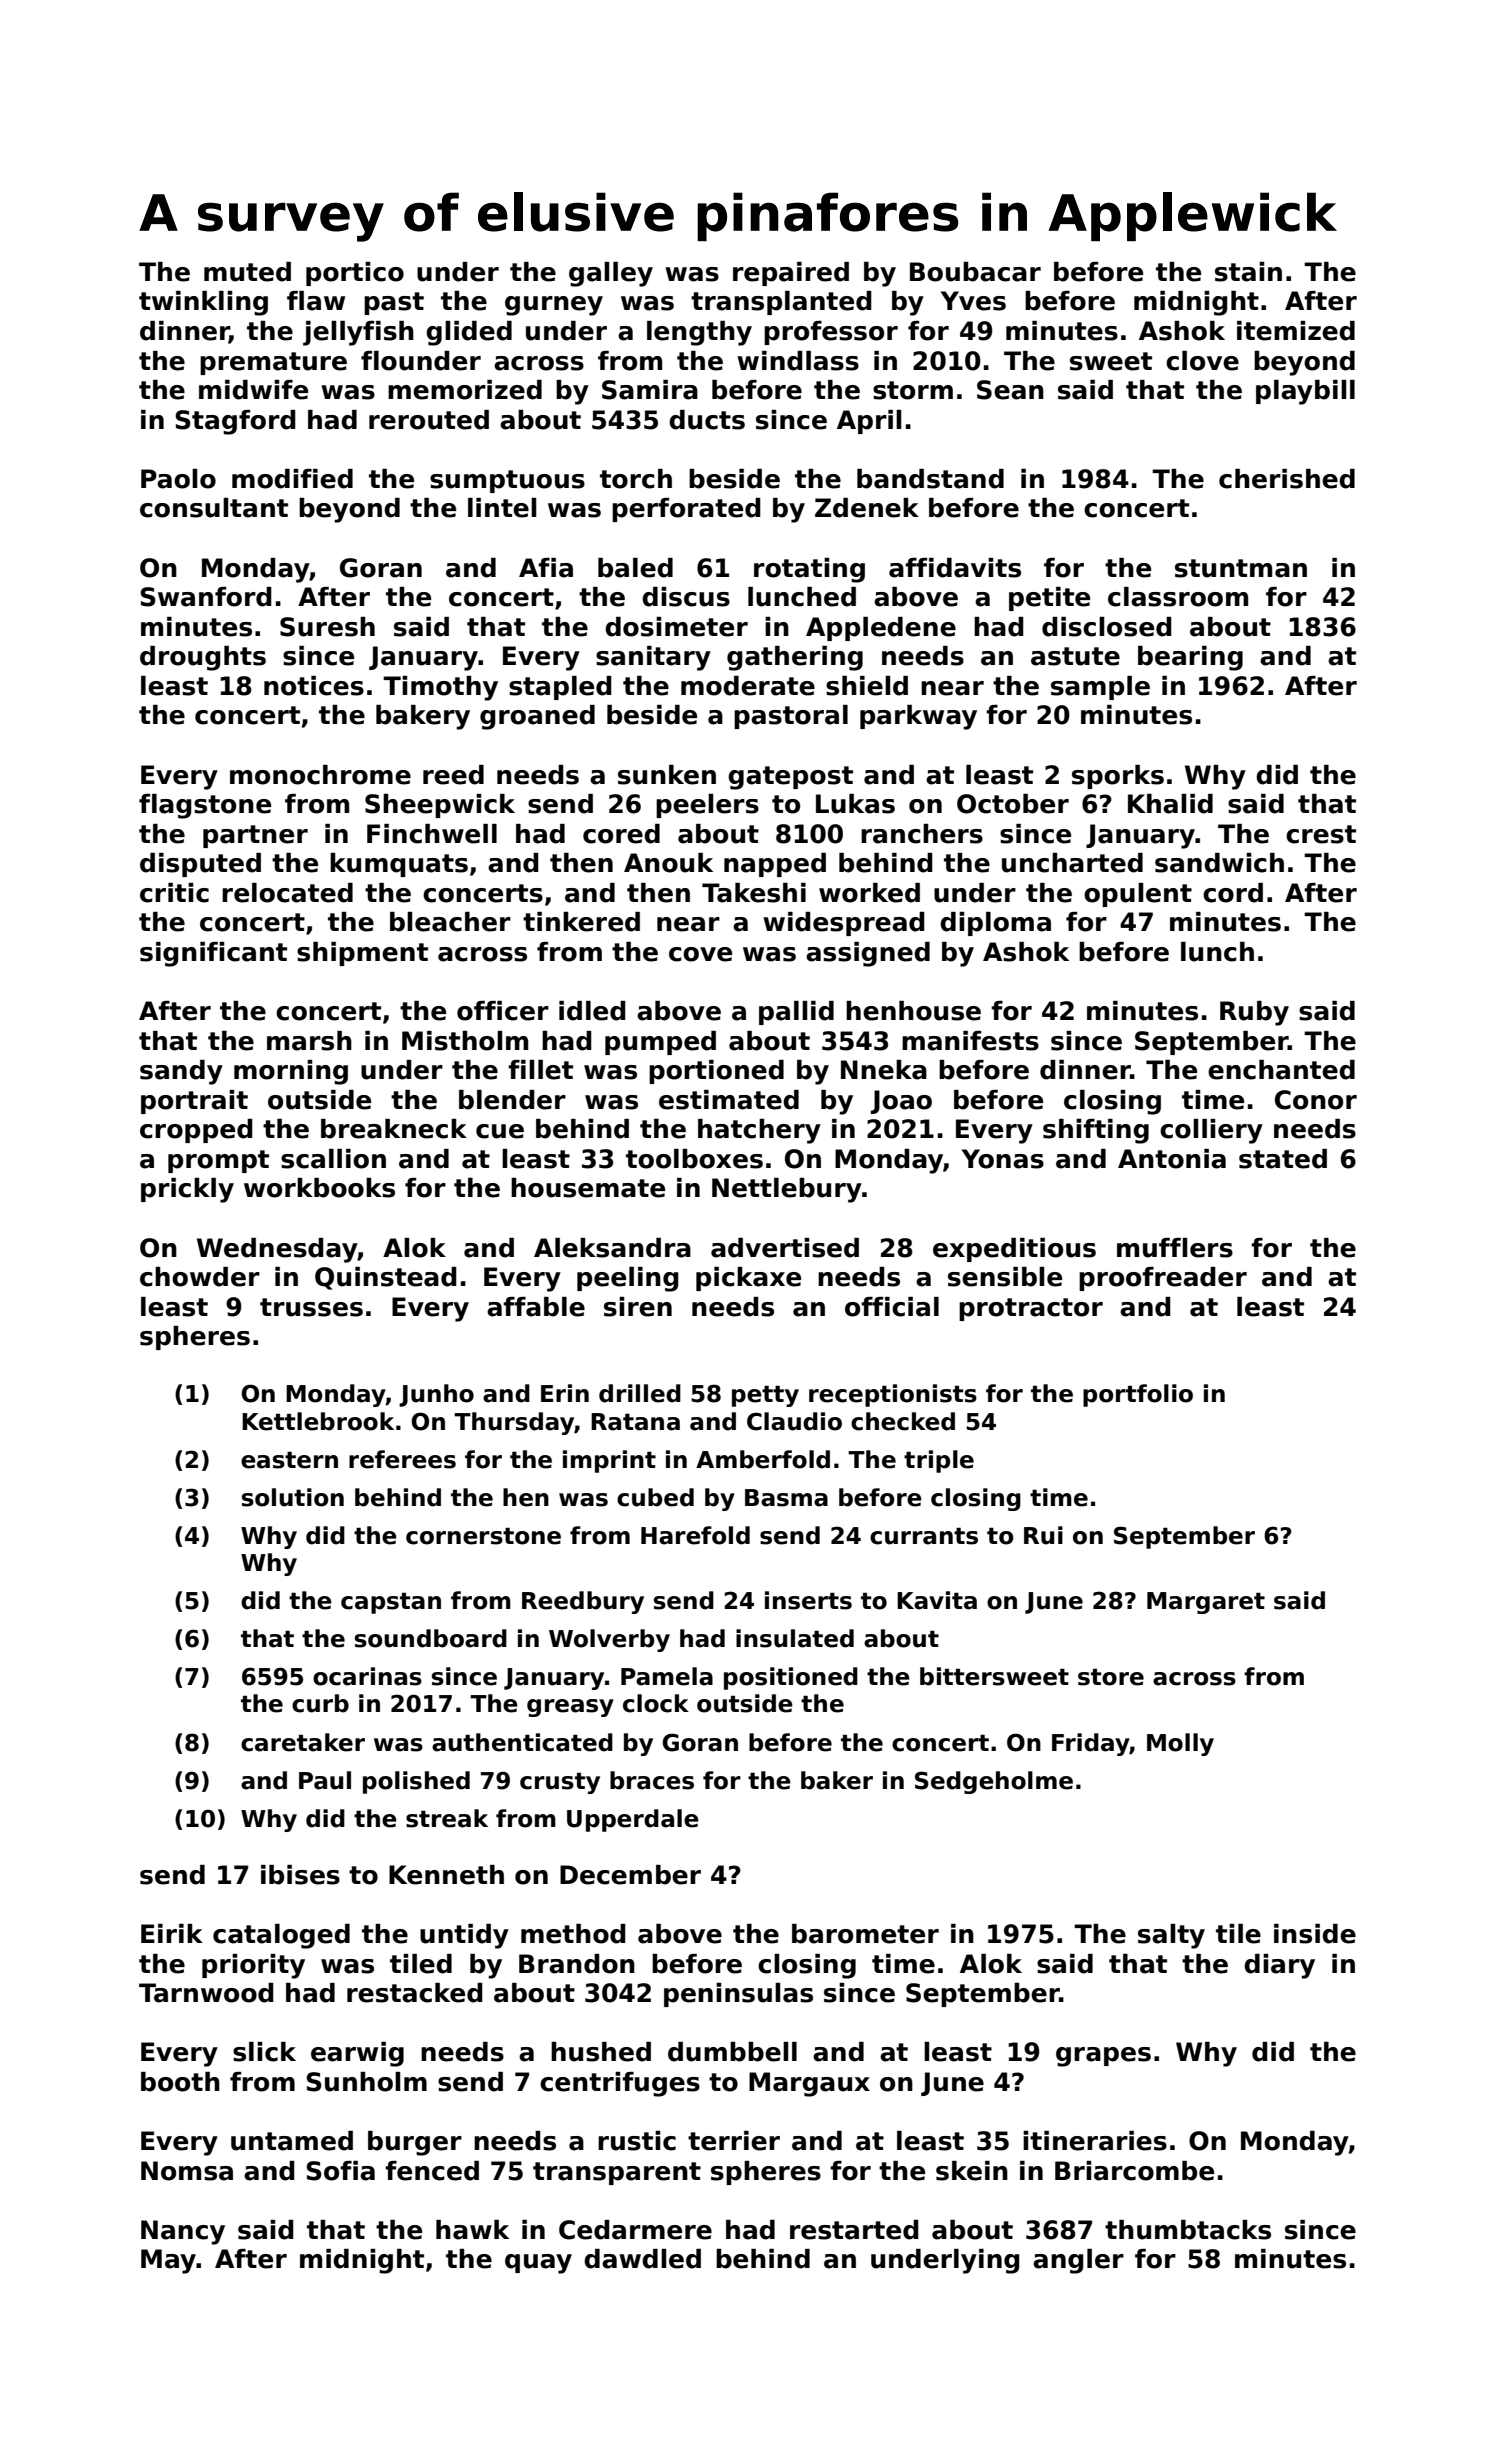 This screenshot has height=2464, width=1496. Describe the element at coordinates (292, 2141) in the screenshot. I see `untamed` at that location.
